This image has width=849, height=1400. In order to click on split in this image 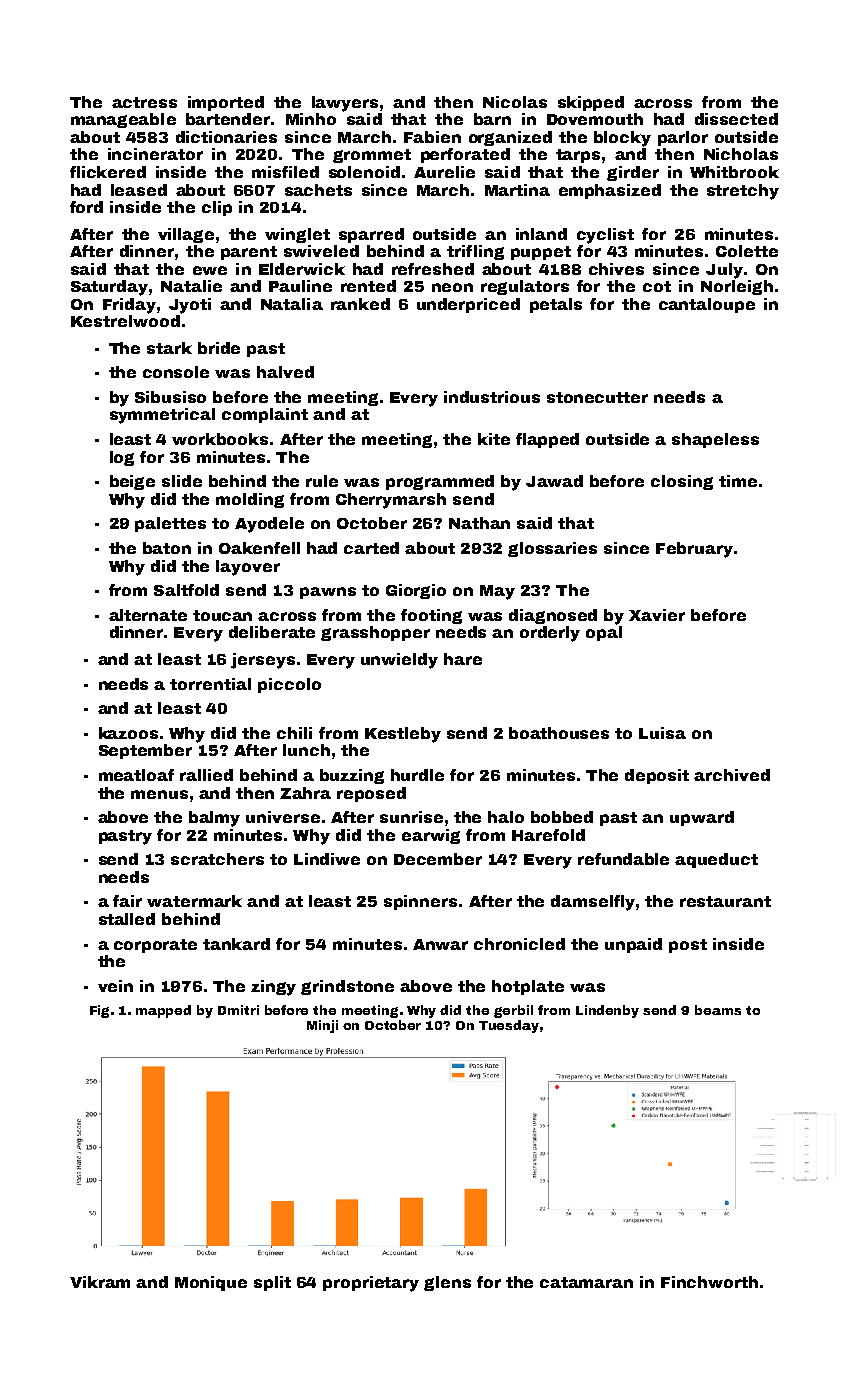, I will do `click(272, 1283)`.
